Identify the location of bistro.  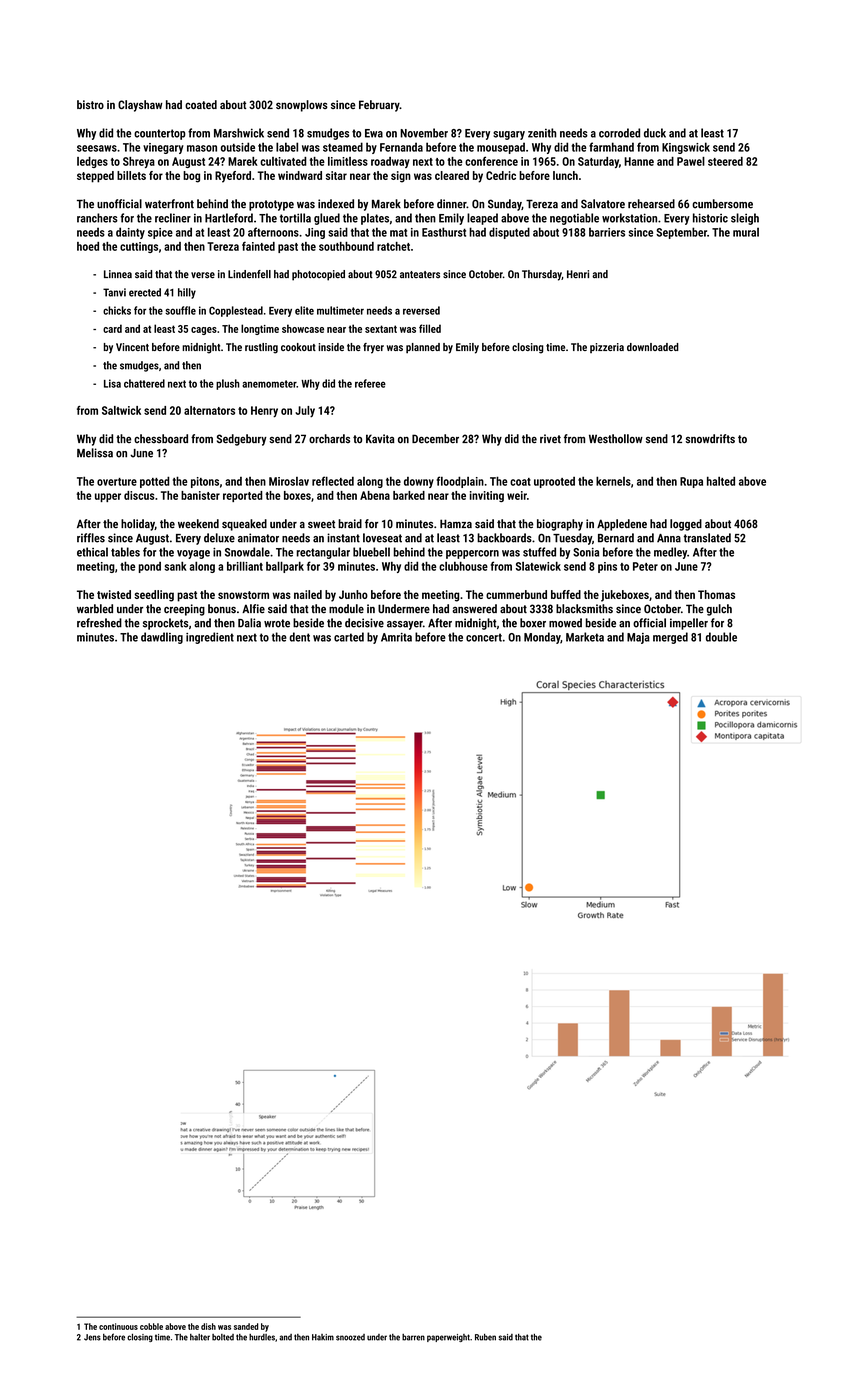
(90, 104).
